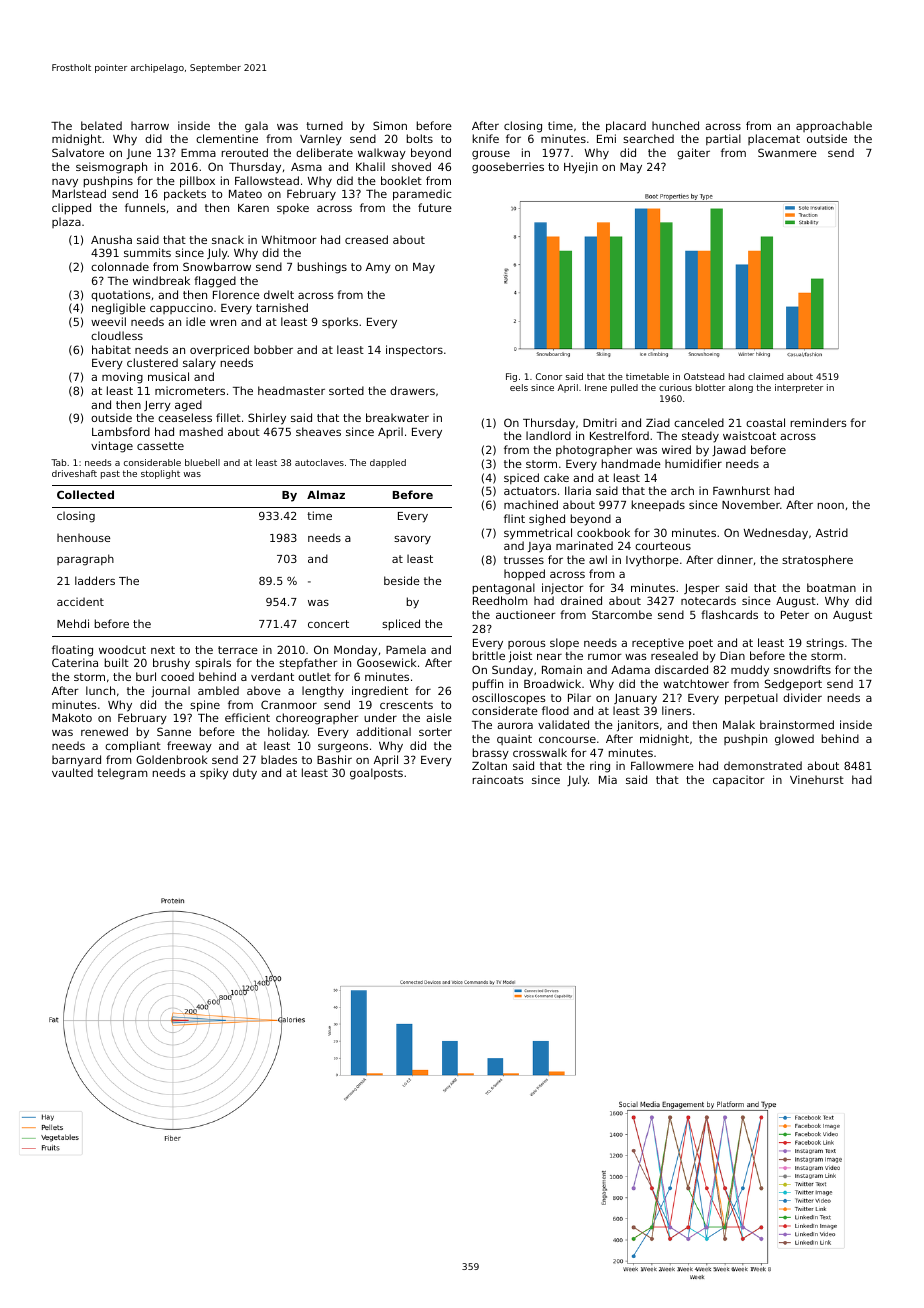 The height and width of the page is (1308, 924). What do you see at coordinates (85, 494) in the page?
I see `Collected` at bounding box center [85, 494].
